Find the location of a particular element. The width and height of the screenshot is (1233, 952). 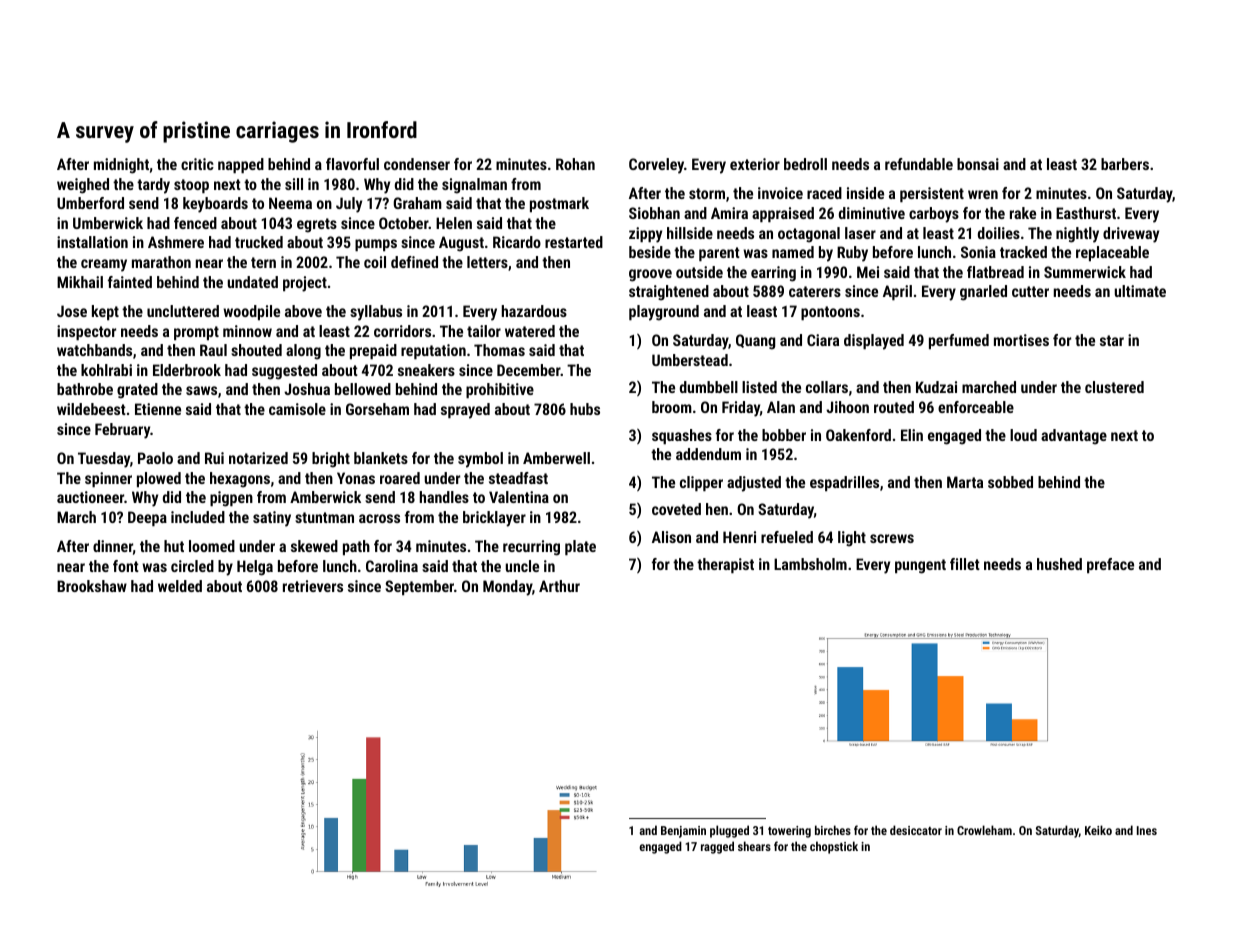

included is located at coordinates (198, 517).
